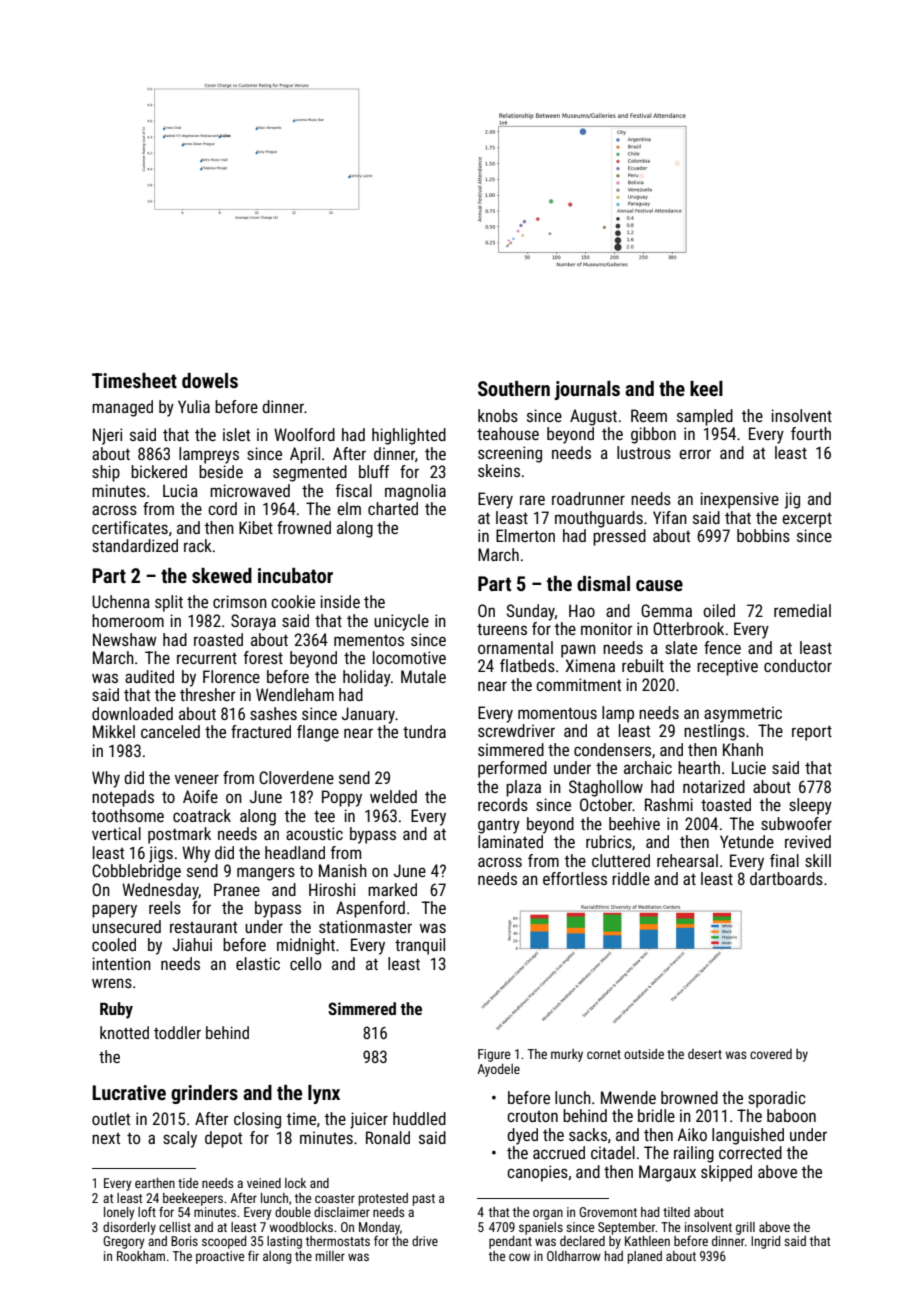  I want to click on veneer, so click(197, 779).
